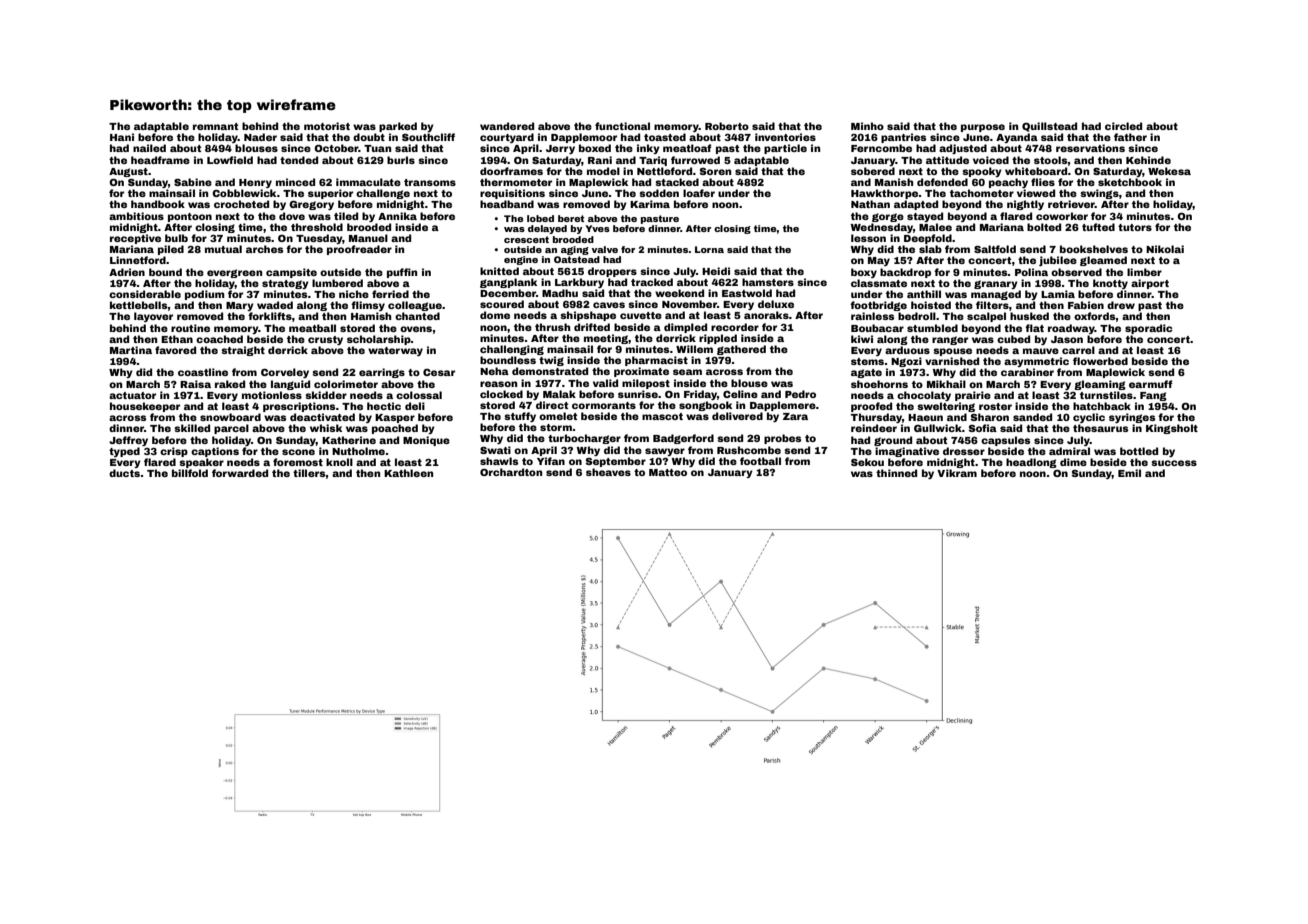 This screenshot has height=924, width=1308. I want to click on skidder, so click(326, 395).
